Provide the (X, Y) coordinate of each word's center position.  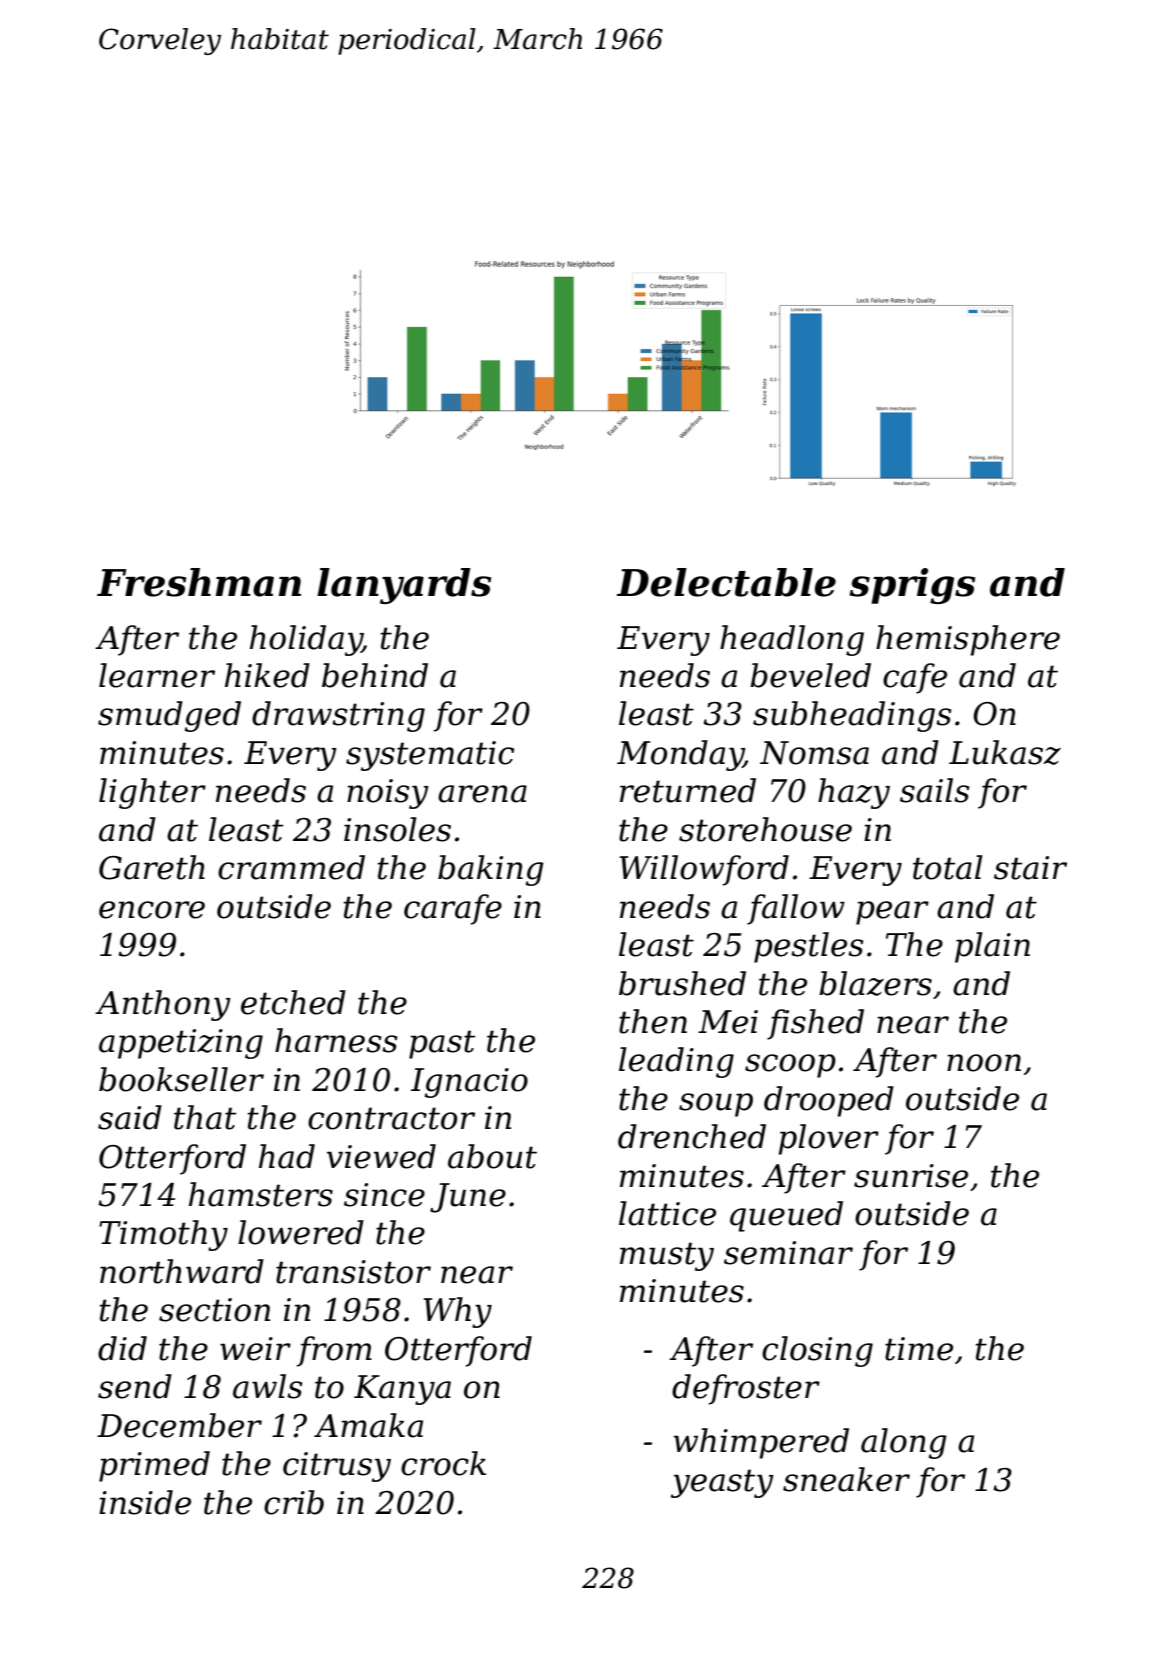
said (130, 1117)
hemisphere (968, 640)
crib (294, 1502)
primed (154, 1466)
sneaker (846, 1479)
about (492, 1156)
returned (688, 790)
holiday (306, 640)
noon (984, 1063)
